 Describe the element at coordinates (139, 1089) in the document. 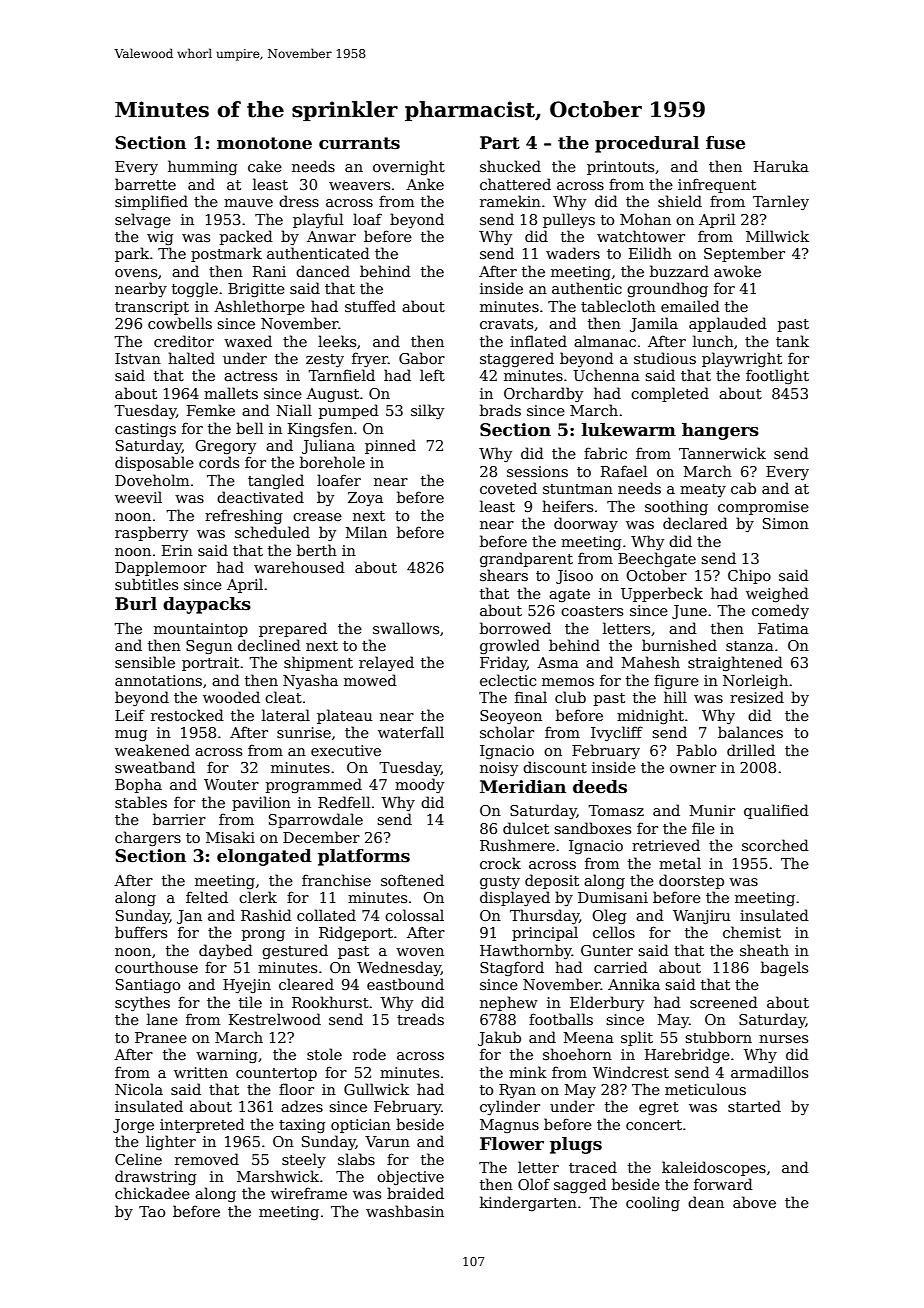

I see `Nicola` at that location.
